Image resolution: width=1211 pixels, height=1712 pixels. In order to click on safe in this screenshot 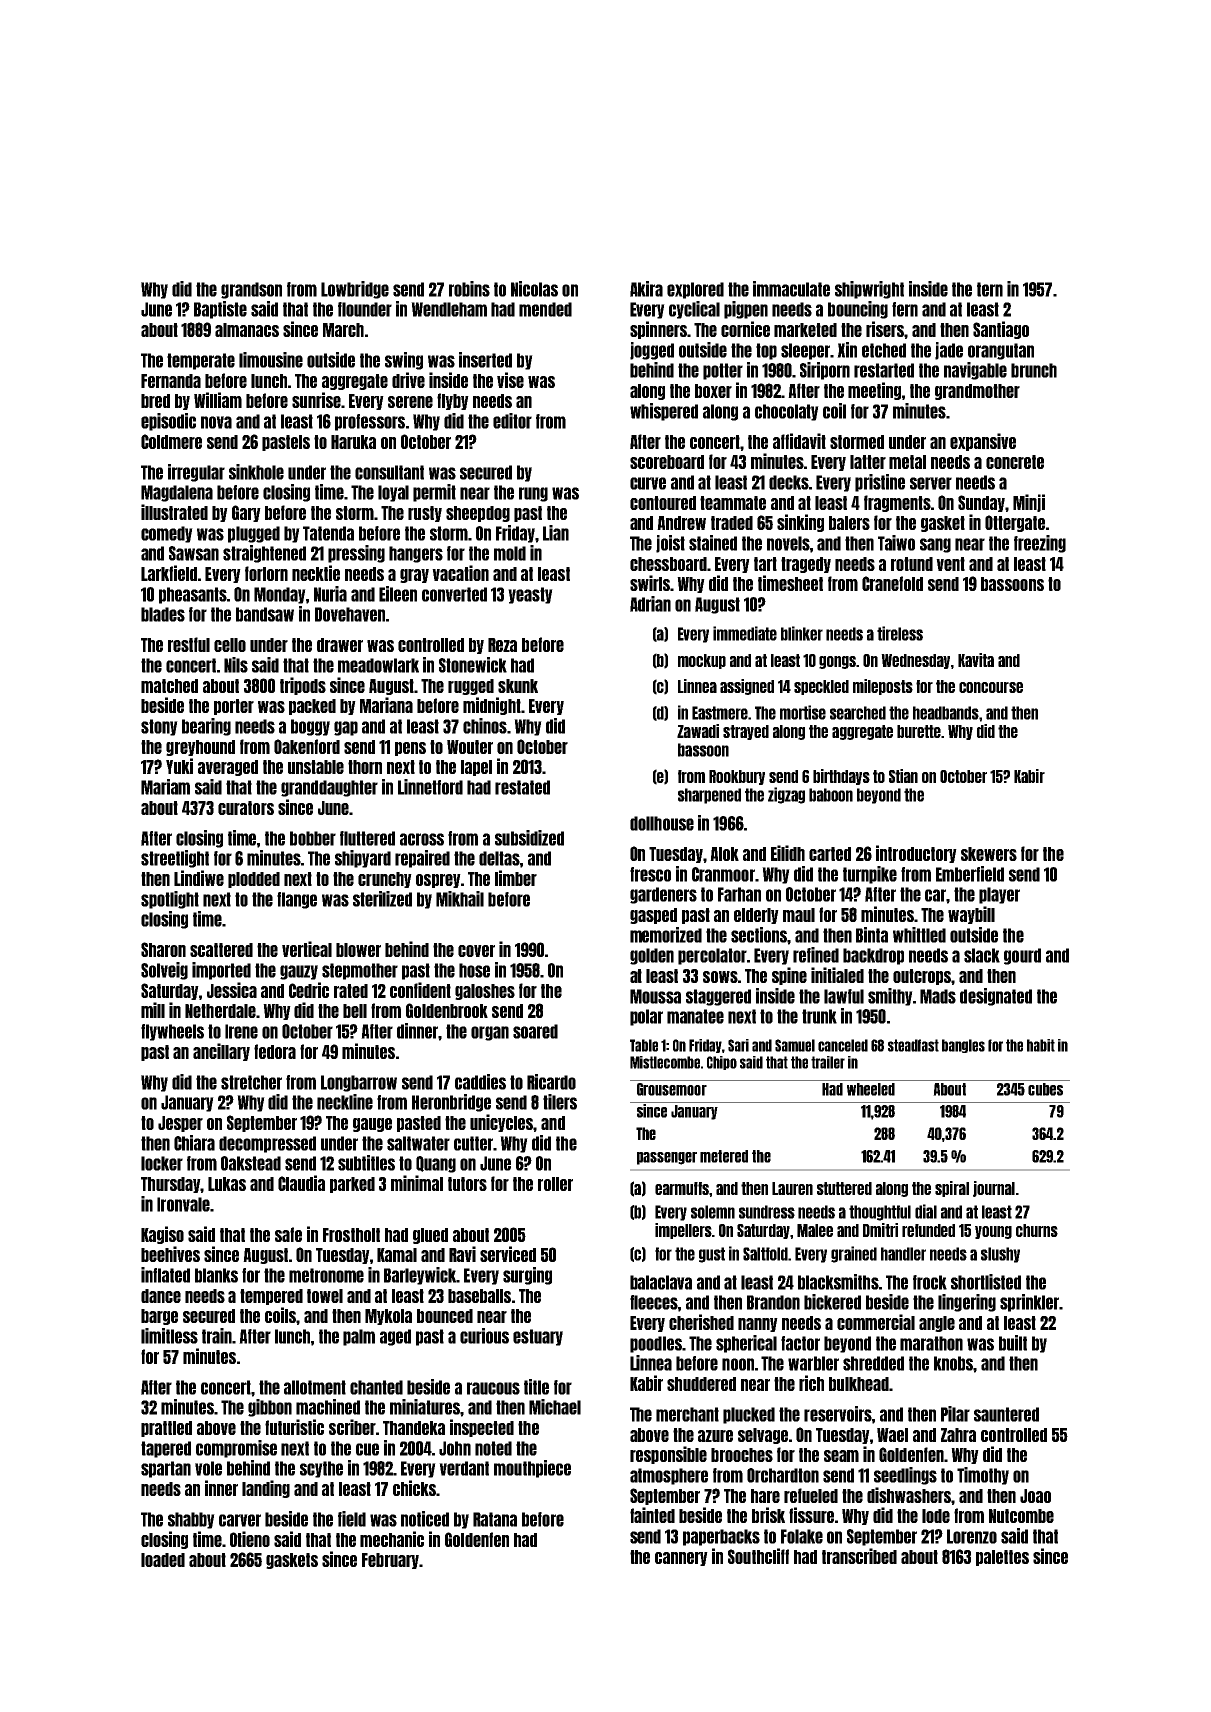, I will do `click(288, 1234)`.
